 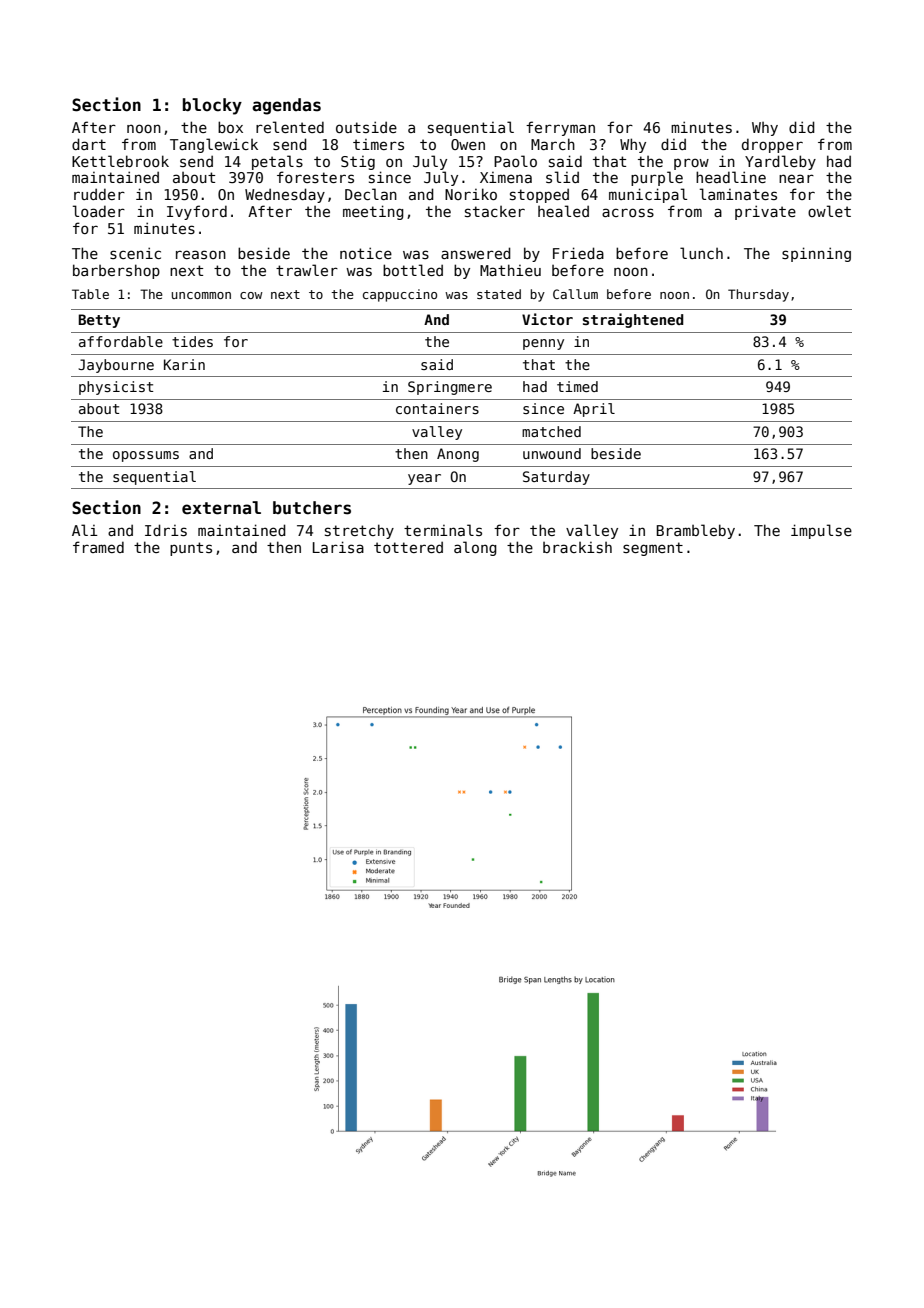 I want to click on outside, so click(x=366, y=127).
